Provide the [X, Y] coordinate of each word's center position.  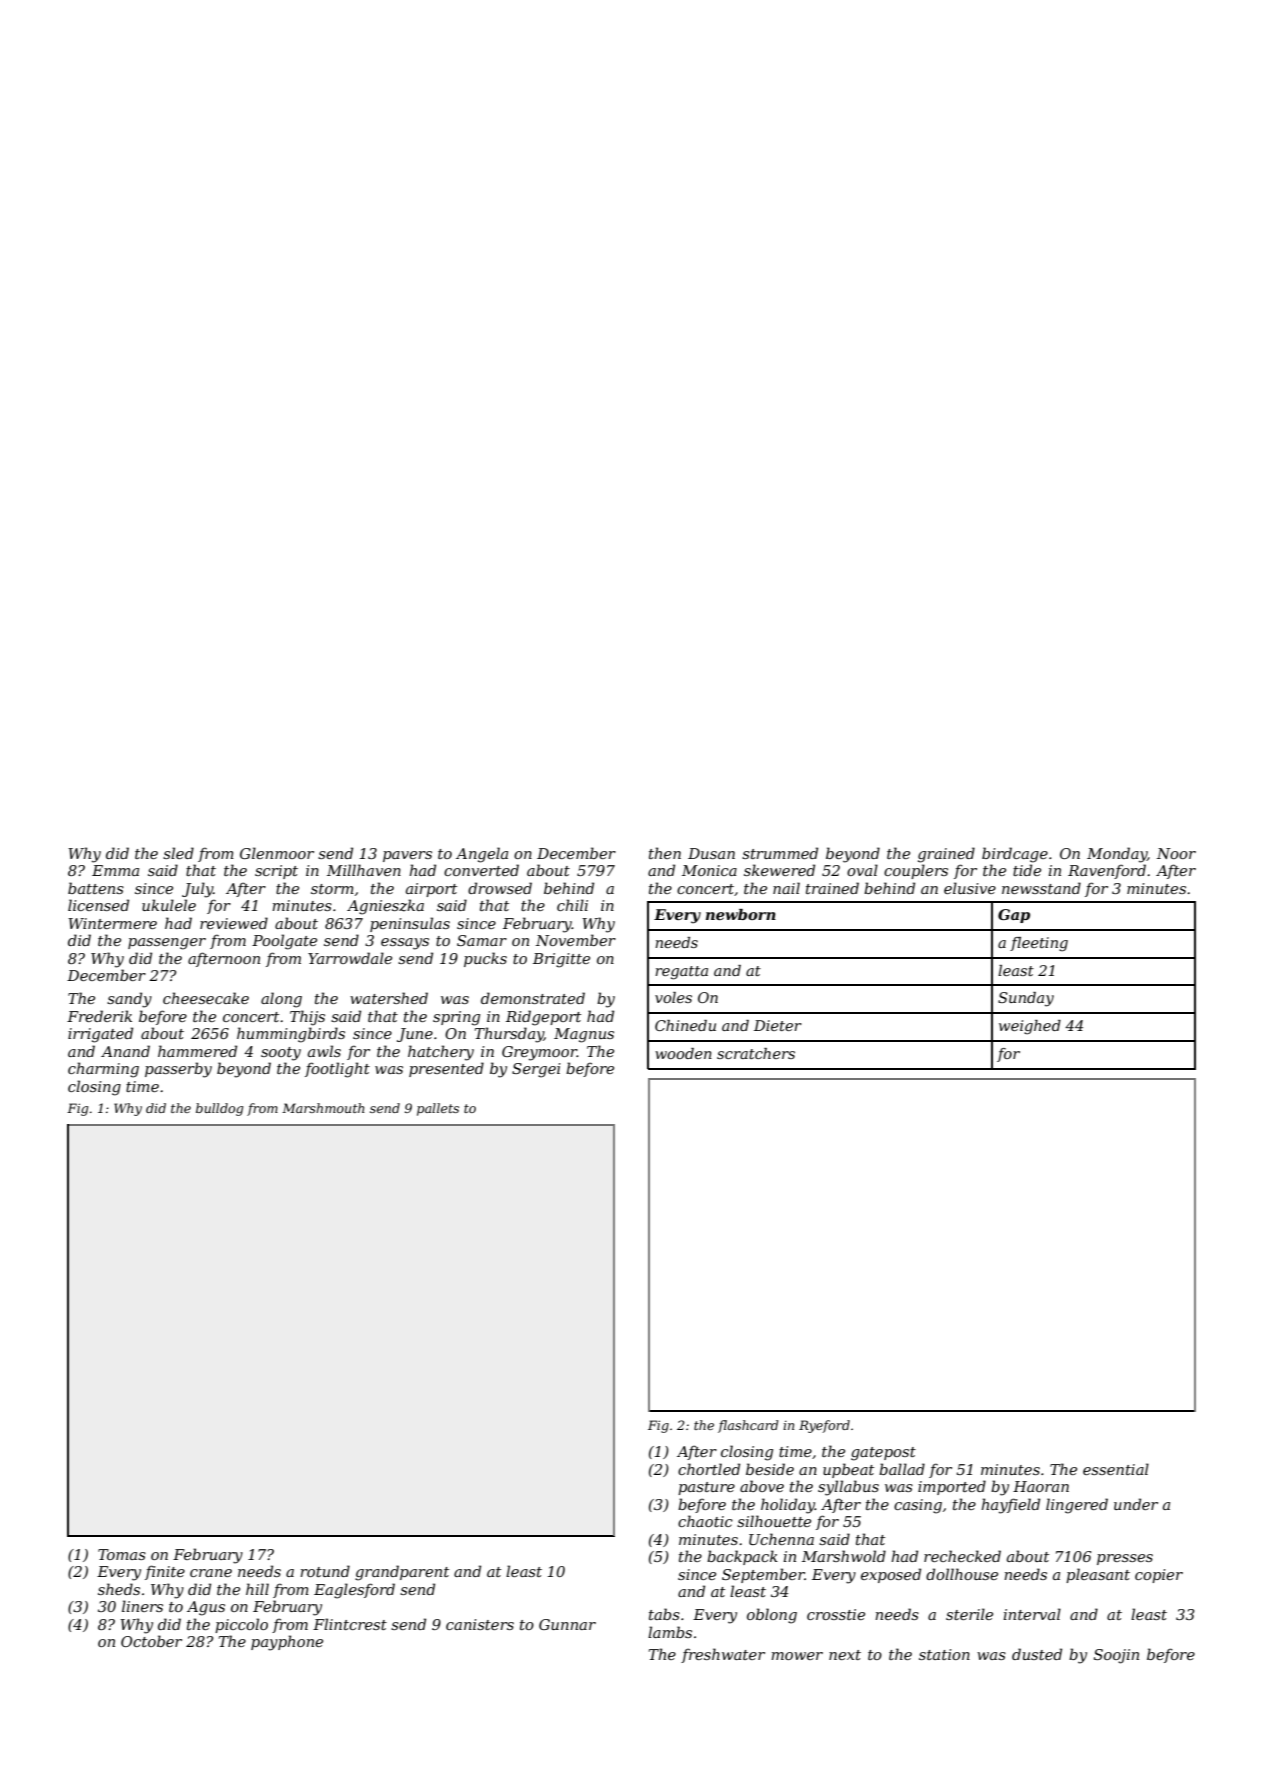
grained [946, 855]
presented [446, 1069]
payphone [287, 1643]
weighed [1030, 1027]
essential [1116, 1469]
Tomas [122, 1554]
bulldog [219, 1109]
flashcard [748, 1426]
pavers [407, 856]
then [665, 853]
